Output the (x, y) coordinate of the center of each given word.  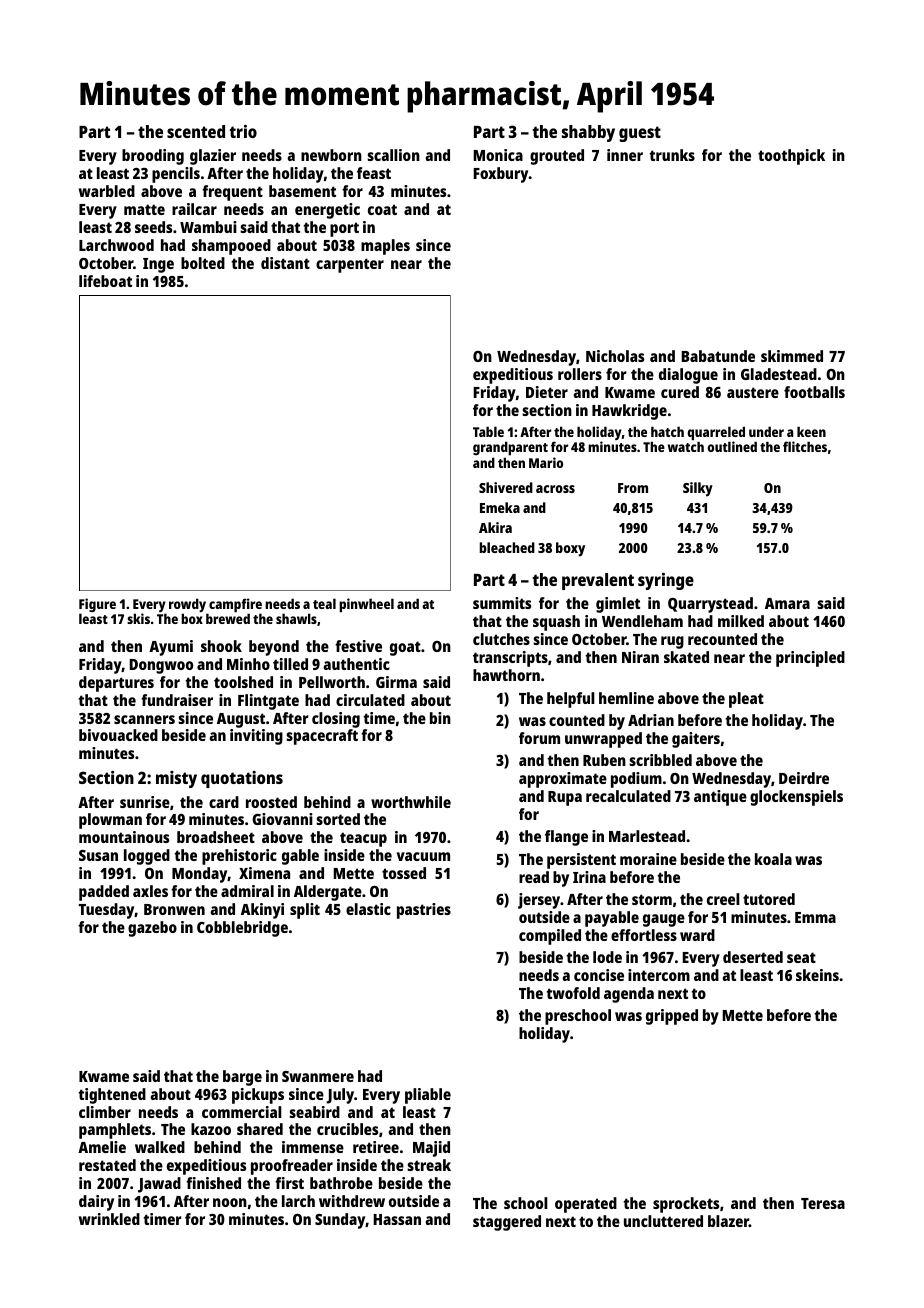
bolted (203, 263)
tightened (112, 1096)
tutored (769, 899)
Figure (97, 606)
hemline (626, 698)
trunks (672, 155)
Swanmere (318, 1076)
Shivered (506, 487)
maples (385, 247)
